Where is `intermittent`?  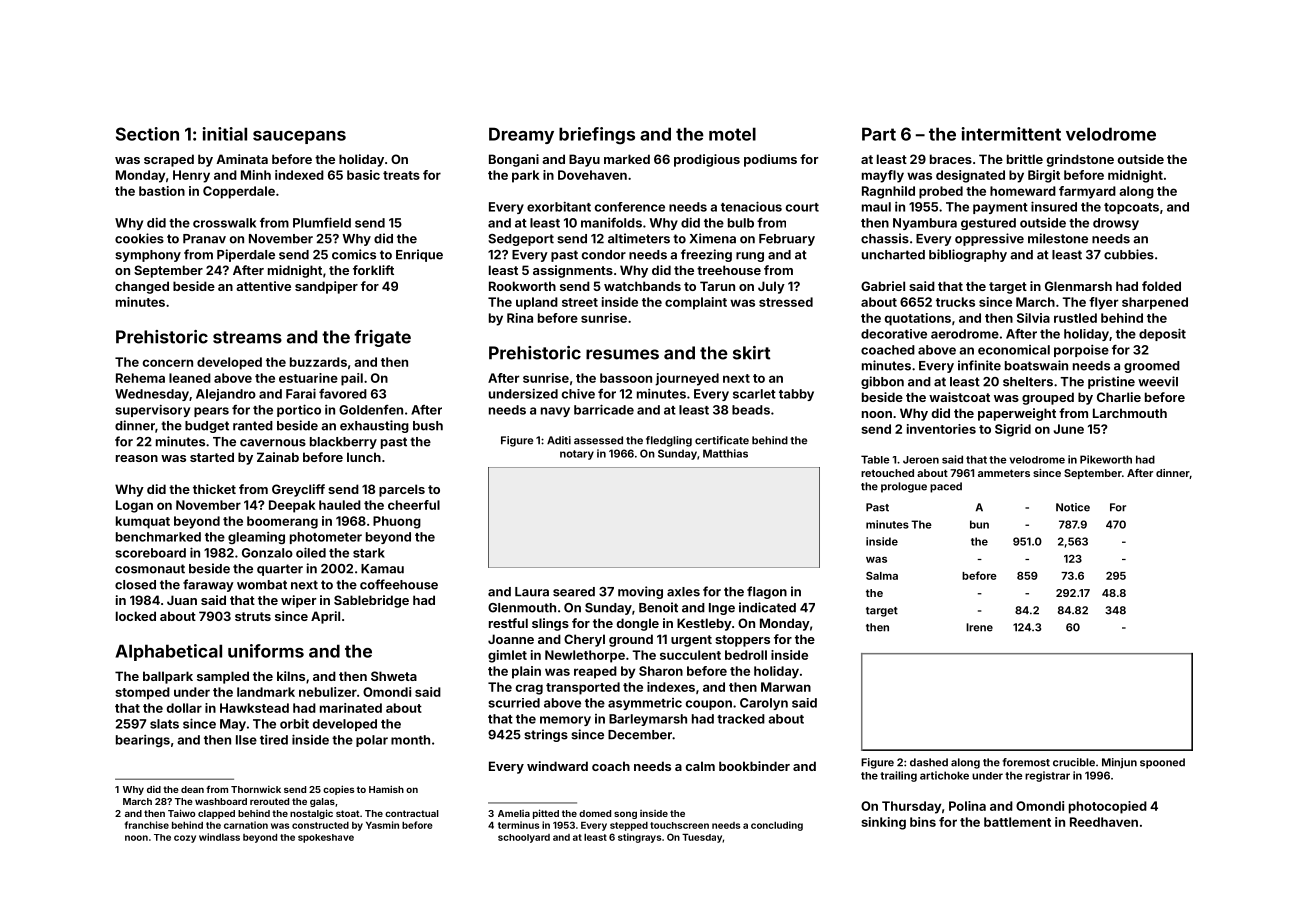
intermittent is located at coordinates (1011, 134).
